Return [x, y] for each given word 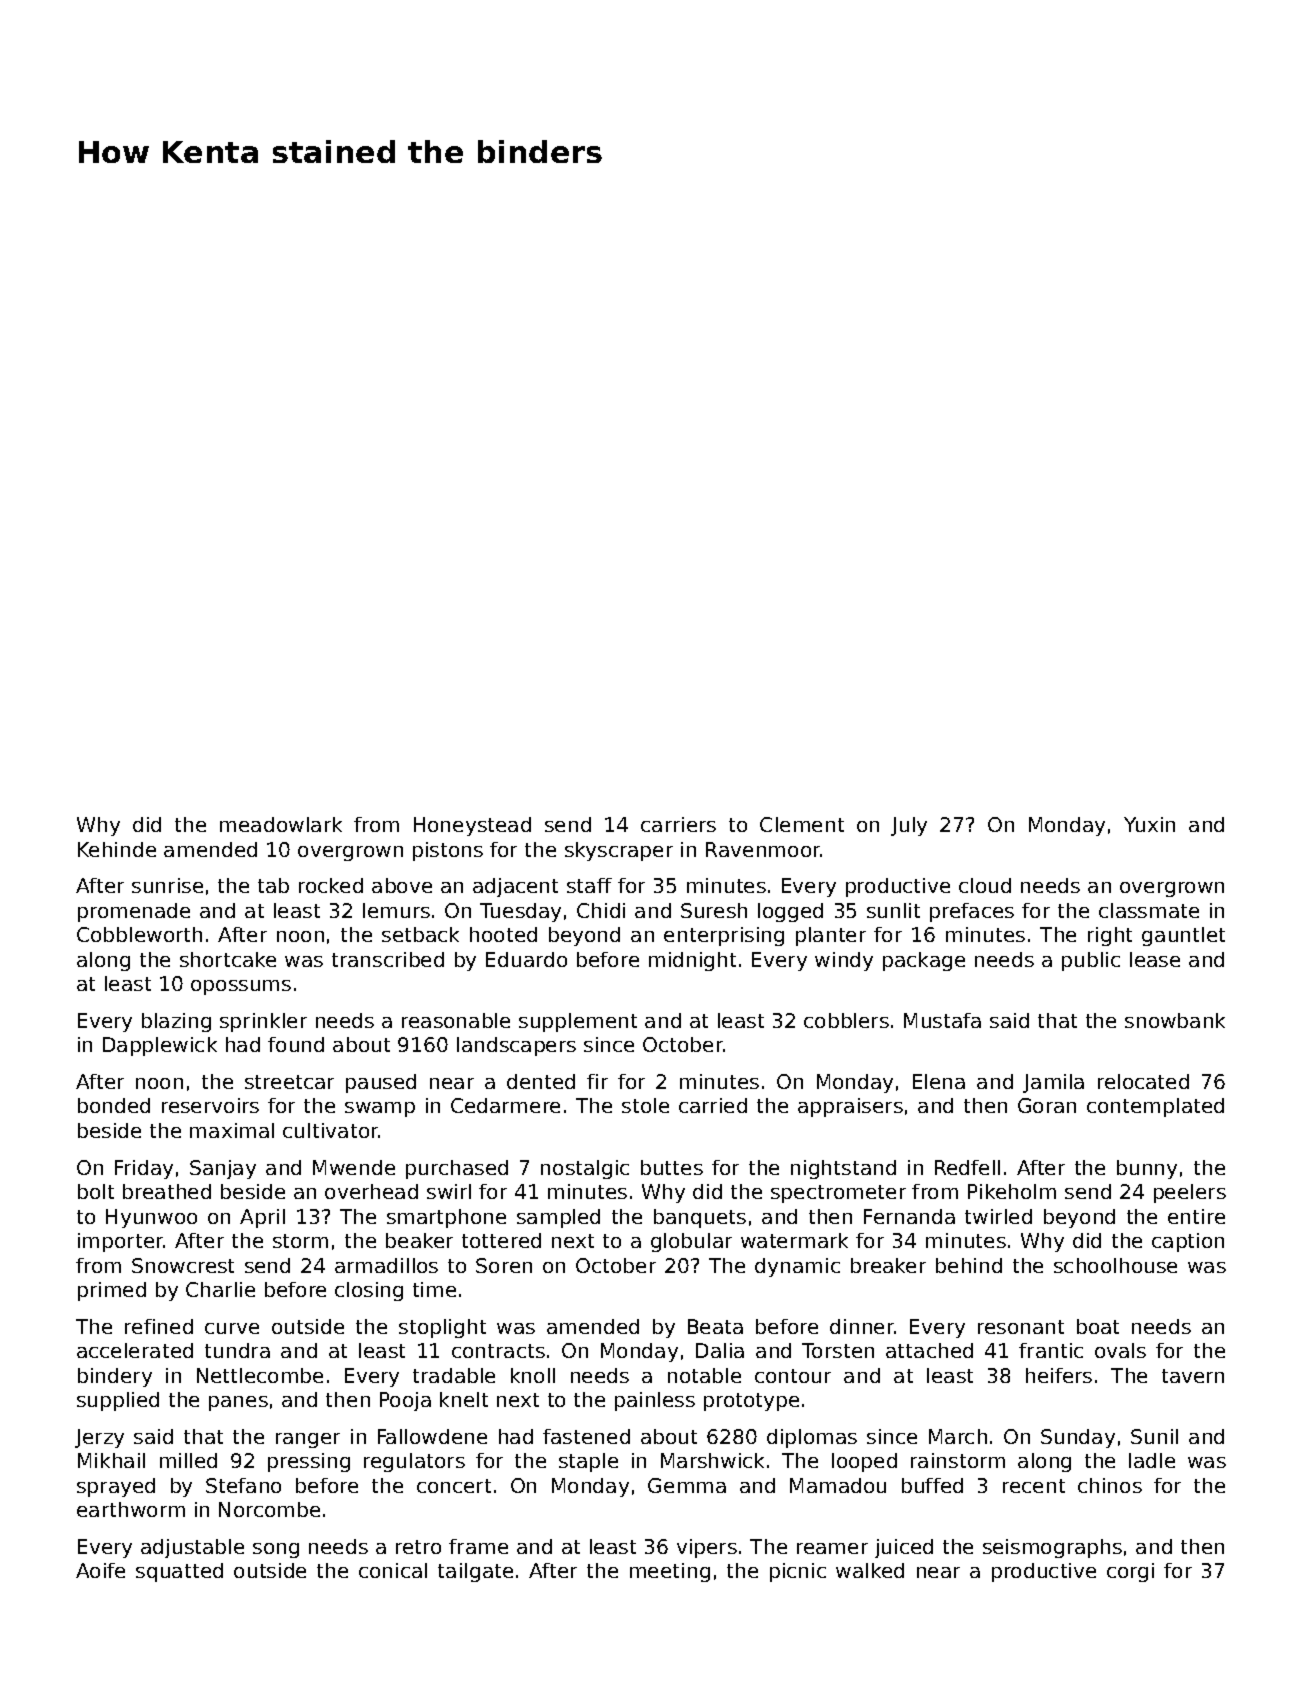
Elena [939, 1081]
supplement [578, 1022]
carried [713, 1105]
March [958, 1436]
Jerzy [99, 1438]
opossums [241, 987]
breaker [888, 1265]
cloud [985, 885]
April [262, 1218]
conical [393, 1570]
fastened [586, 1436]
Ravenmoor [763, 849]
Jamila [1053, 1083]
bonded [114, 1105]
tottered [501, 1240]
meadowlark [281, 824]
